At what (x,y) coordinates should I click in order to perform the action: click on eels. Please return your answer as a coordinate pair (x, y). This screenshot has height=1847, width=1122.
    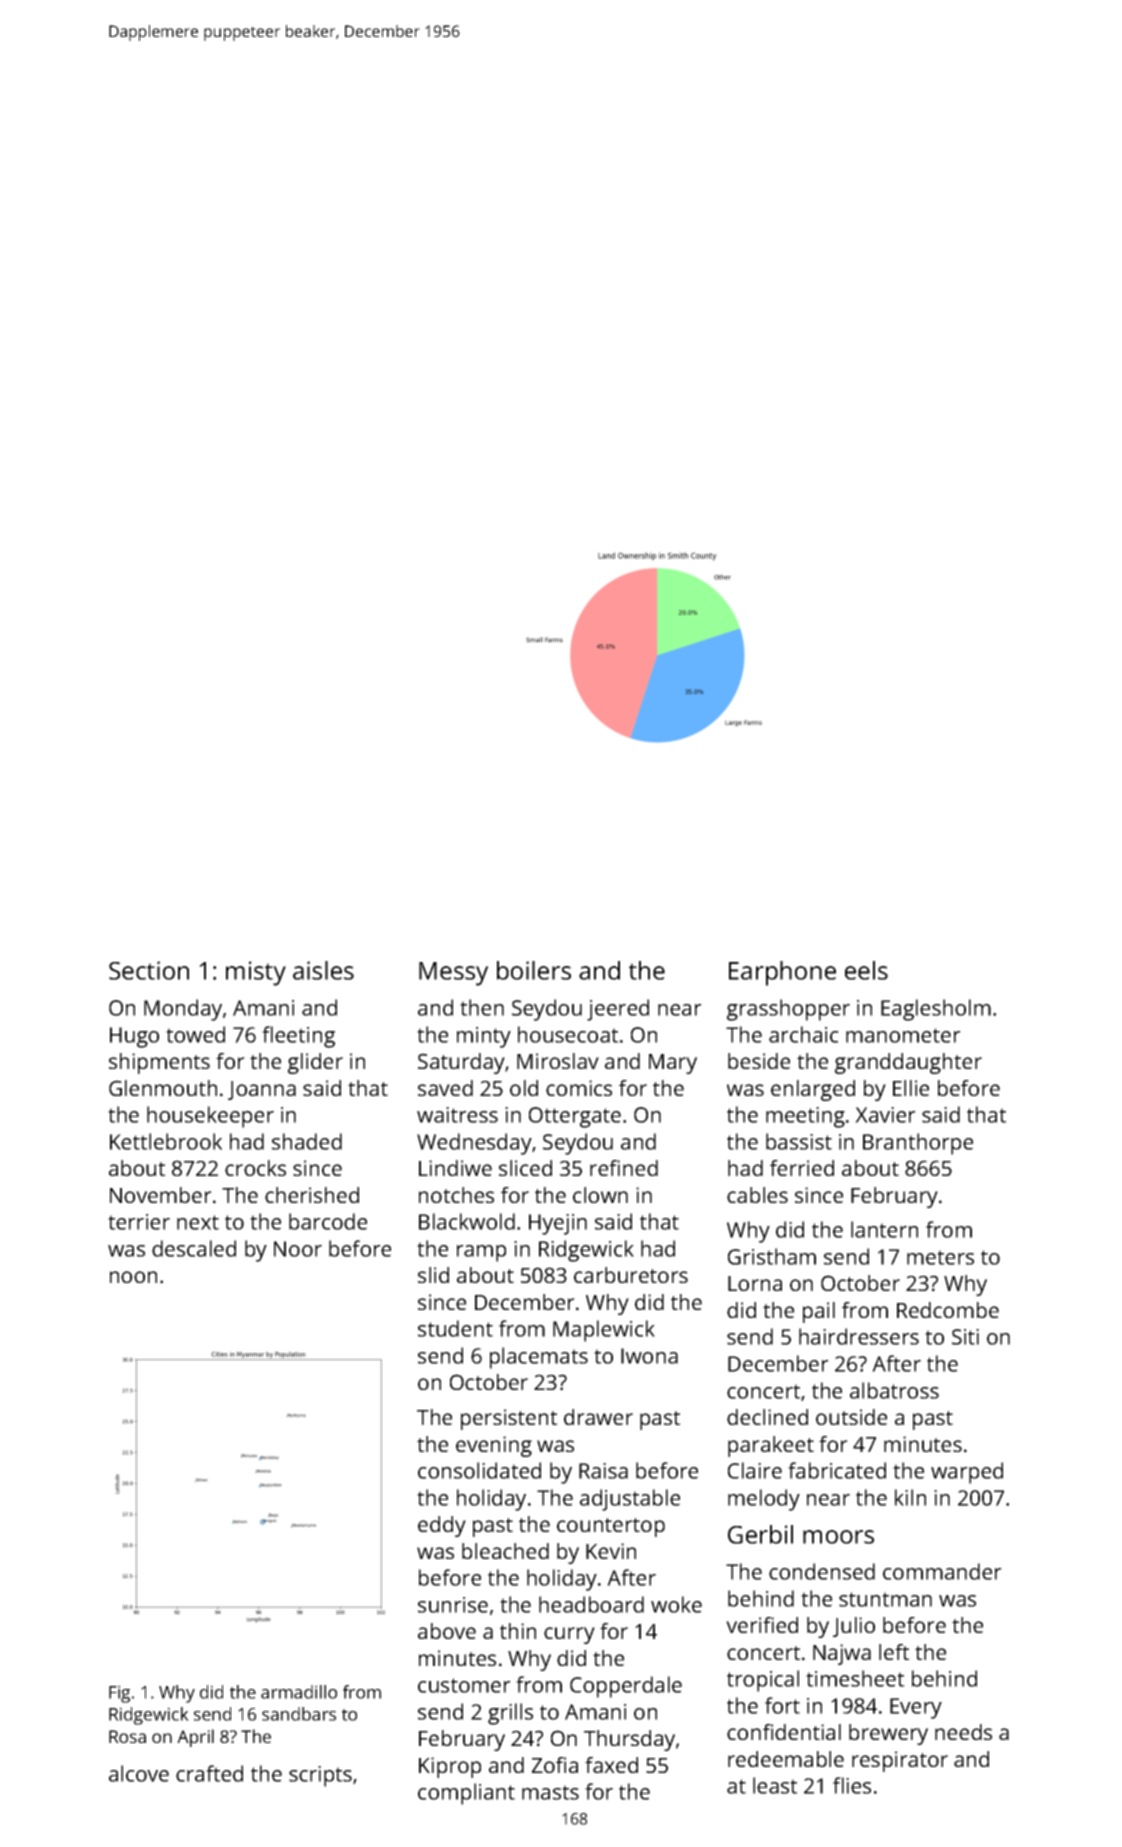
    Looking at the image, I should click on (866, 970).
